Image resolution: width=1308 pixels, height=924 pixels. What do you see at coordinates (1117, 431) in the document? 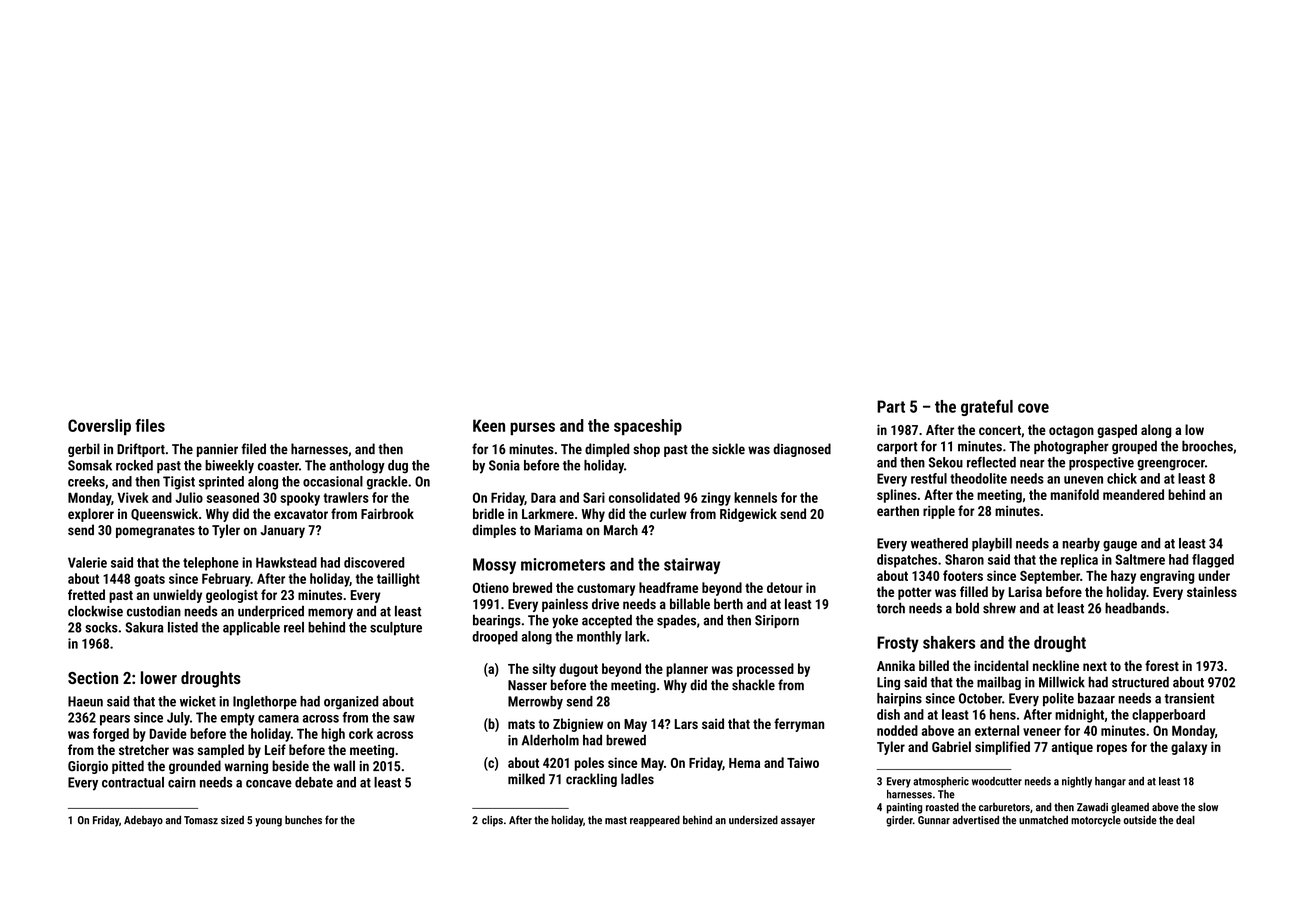
I see `gasped` at bounding box center [1117, 431].
